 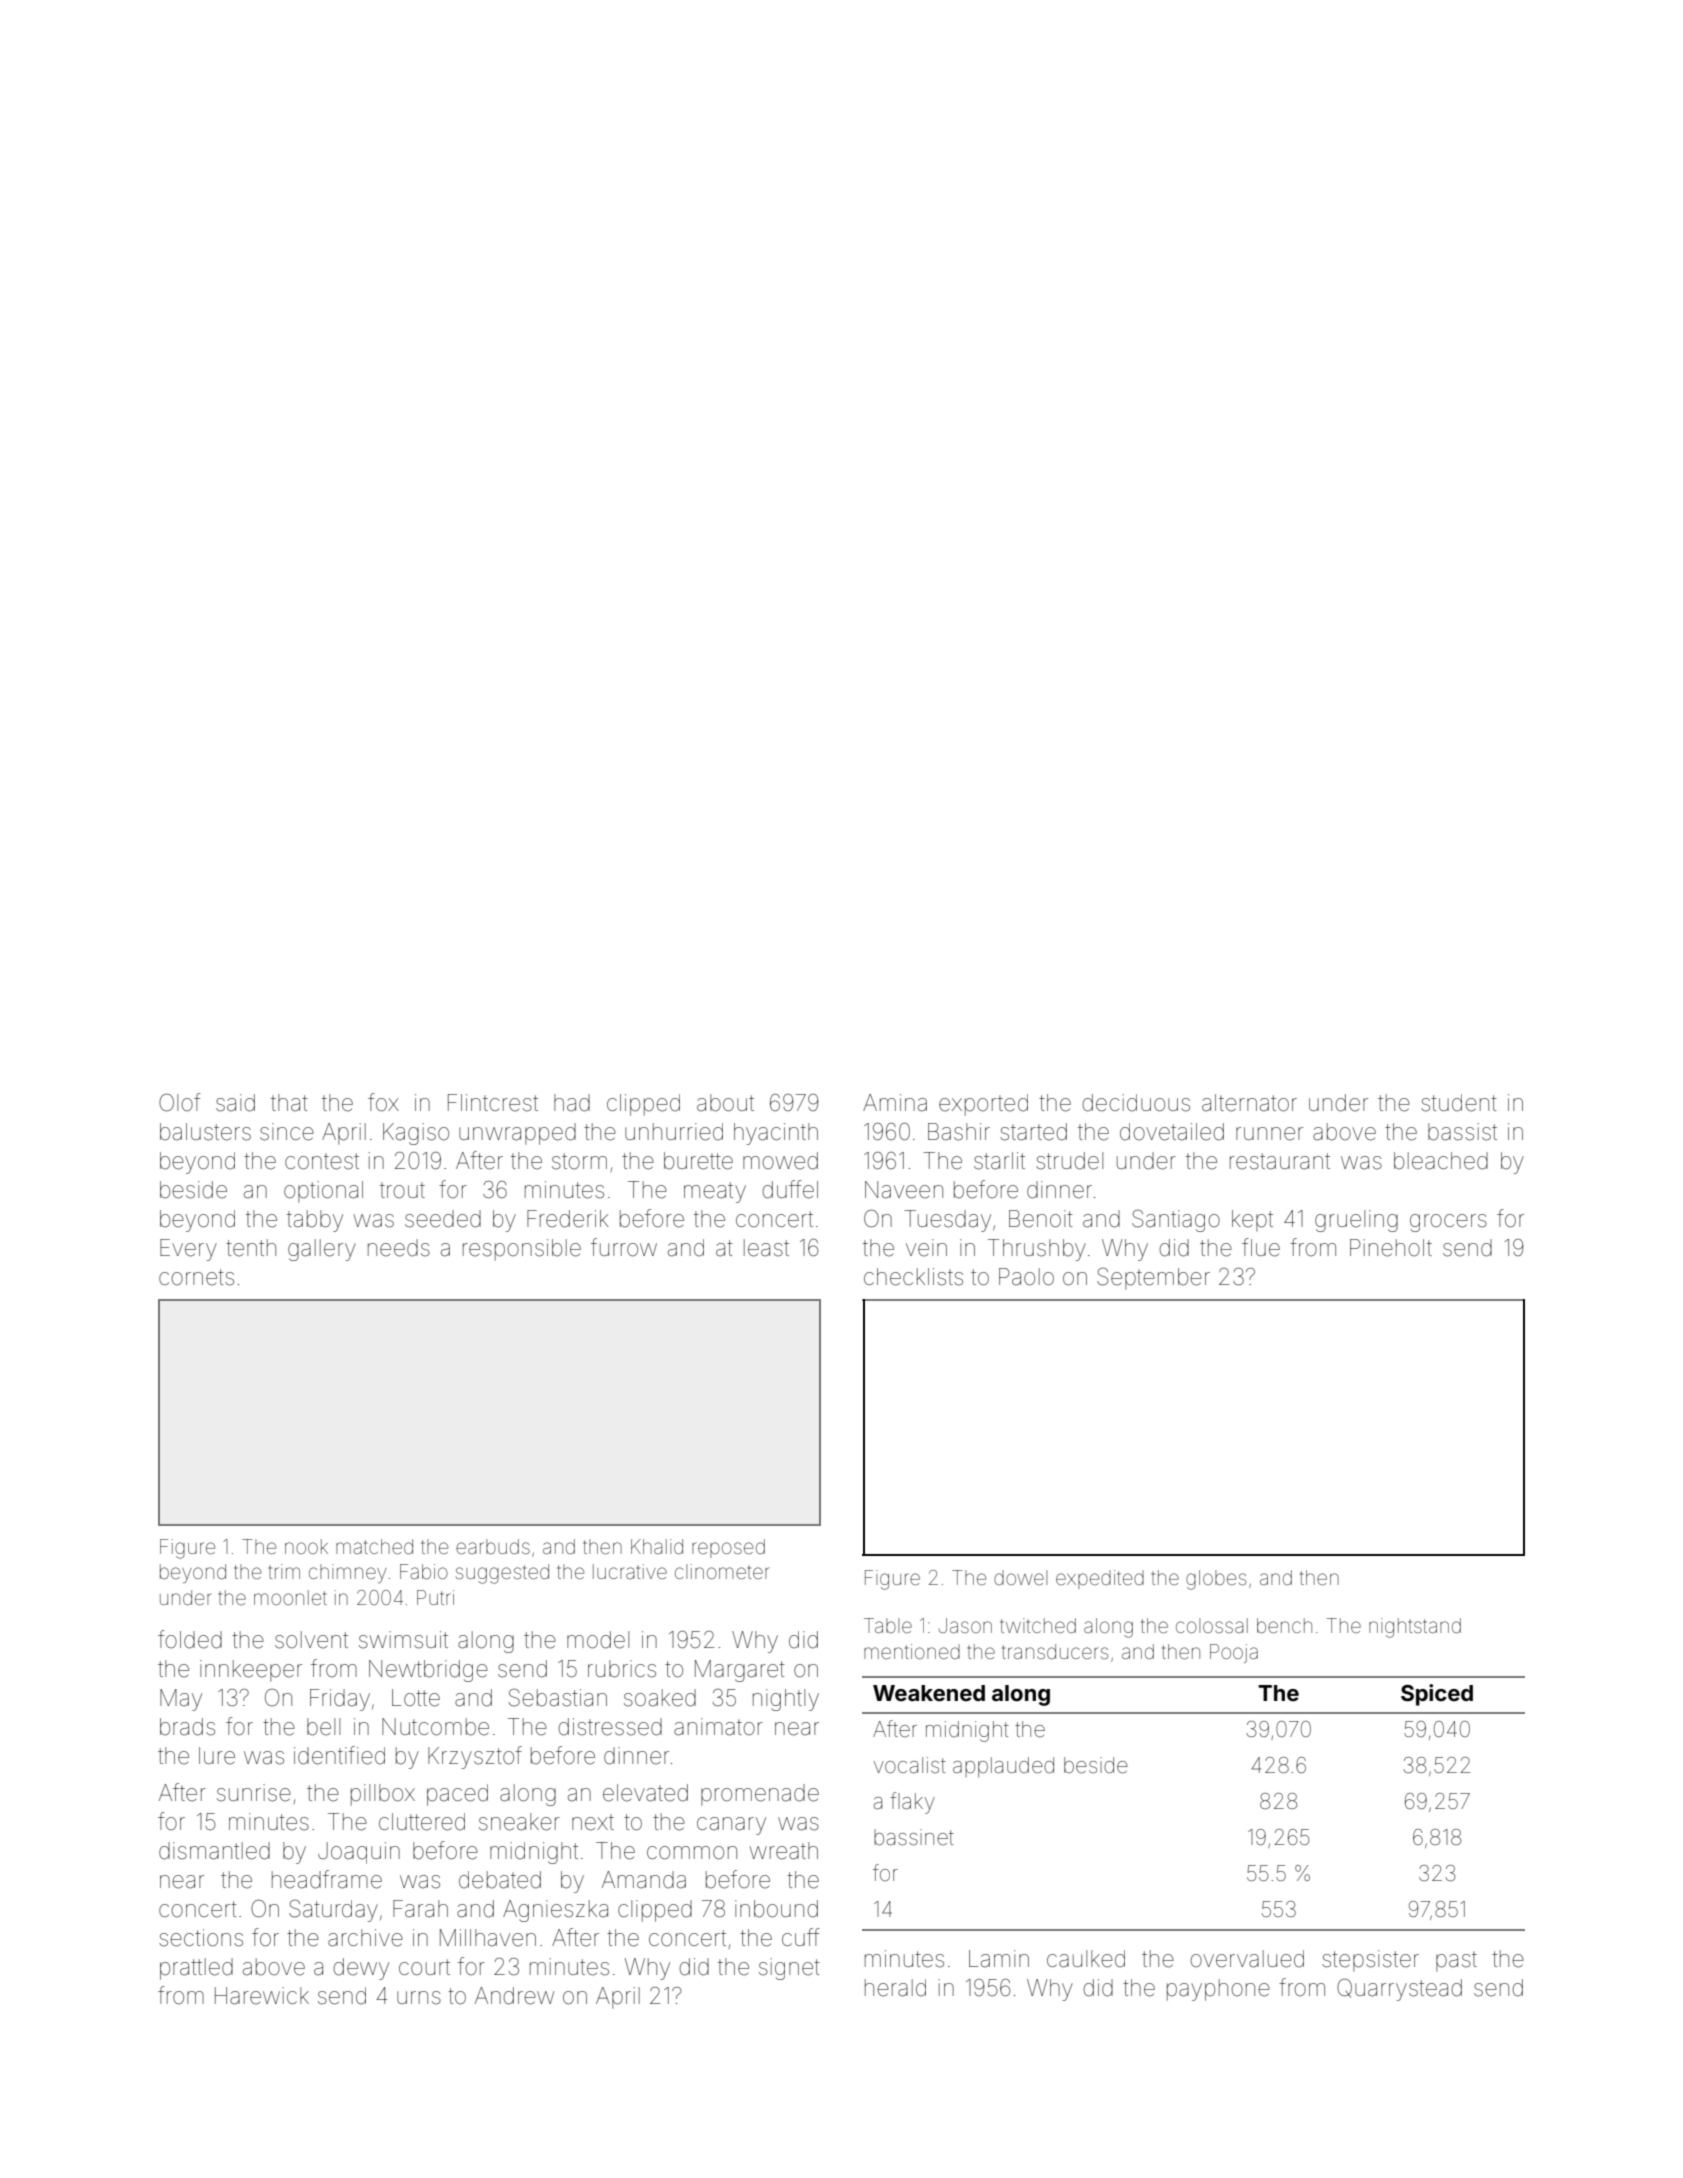 What do you see at coordinates (728, 1548) in the screenshot?
I see `reposed` at bounding box center [728, 1548].
